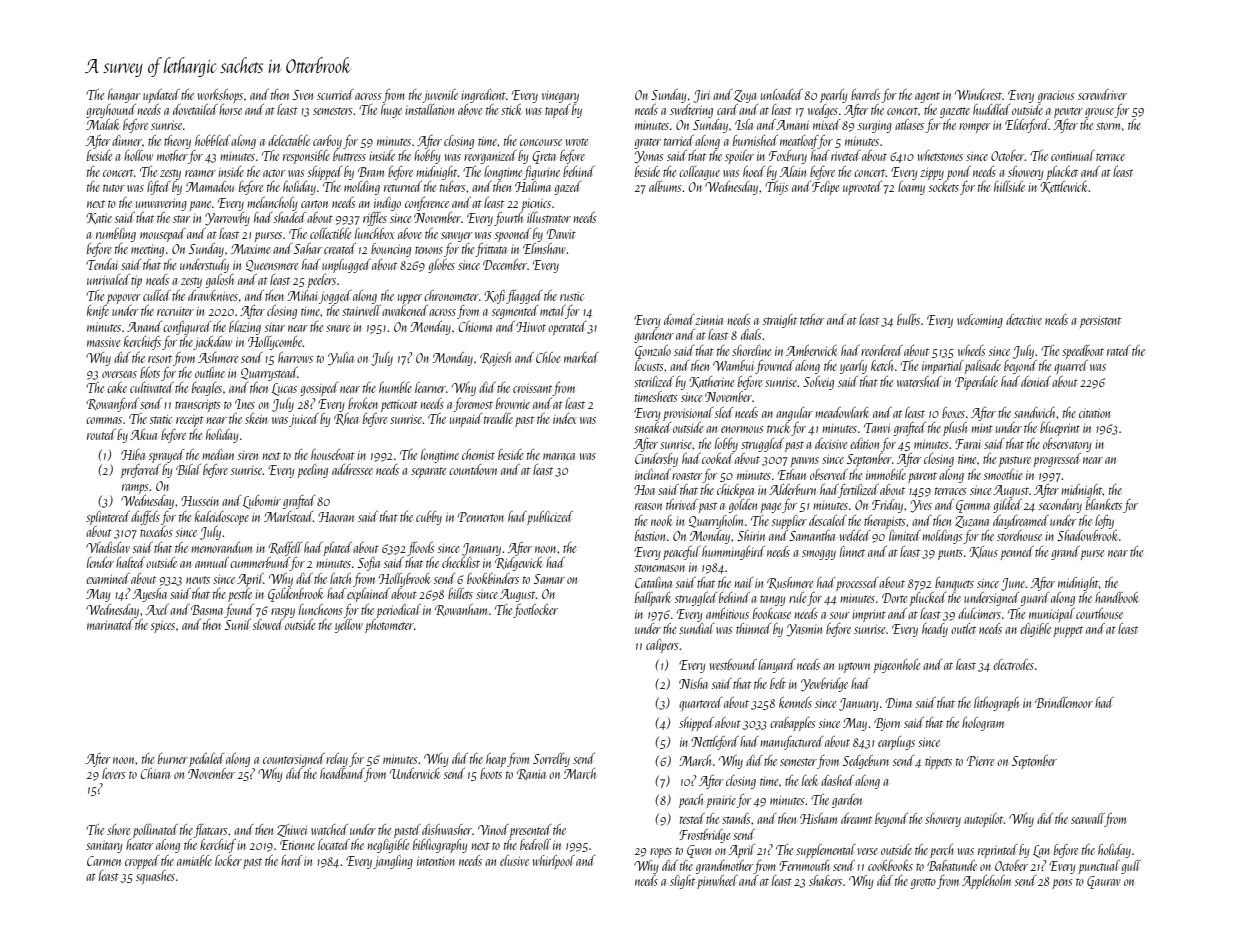 The width and height of the document is (1233, 952). What do you see at coordinates (653, 599) in the document?
I see `ballpark` at bounding box center [653, 599].
